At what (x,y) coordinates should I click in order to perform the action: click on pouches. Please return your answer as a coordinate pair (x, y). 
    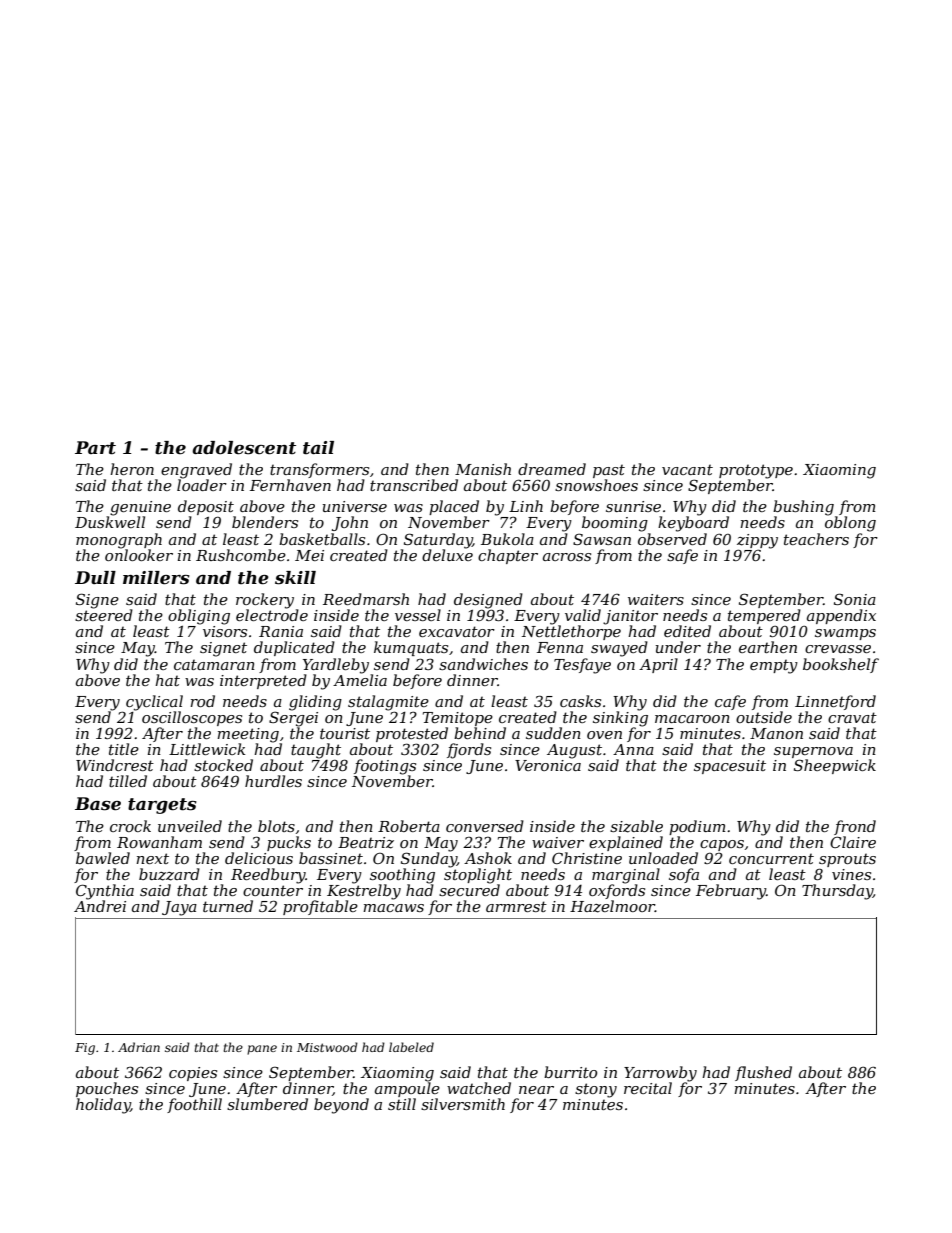
    Looking at the image, I should click on (107, 1089).
